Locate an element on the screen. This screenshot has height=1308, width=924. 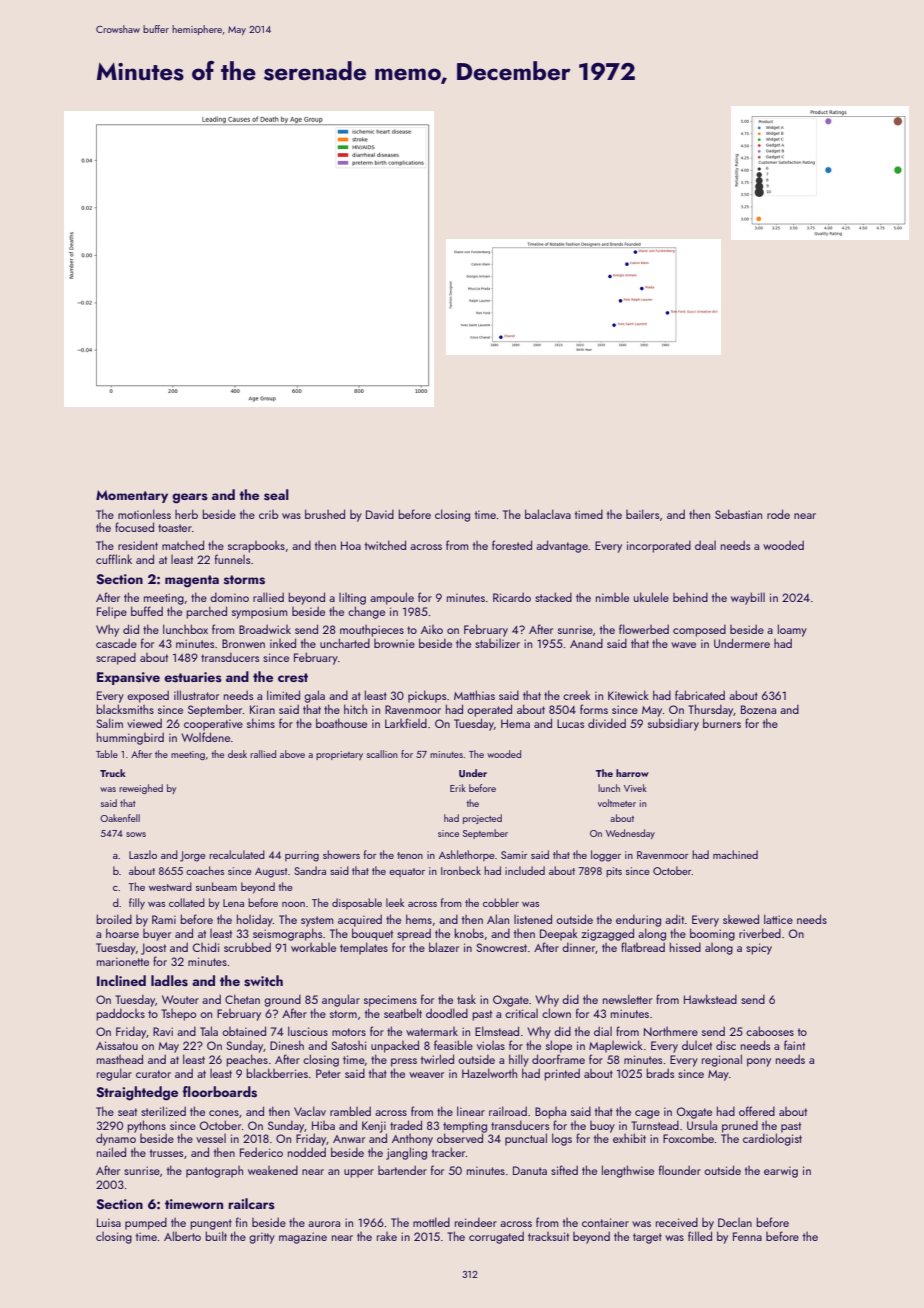
desk is located at coordinates (237, 754).
